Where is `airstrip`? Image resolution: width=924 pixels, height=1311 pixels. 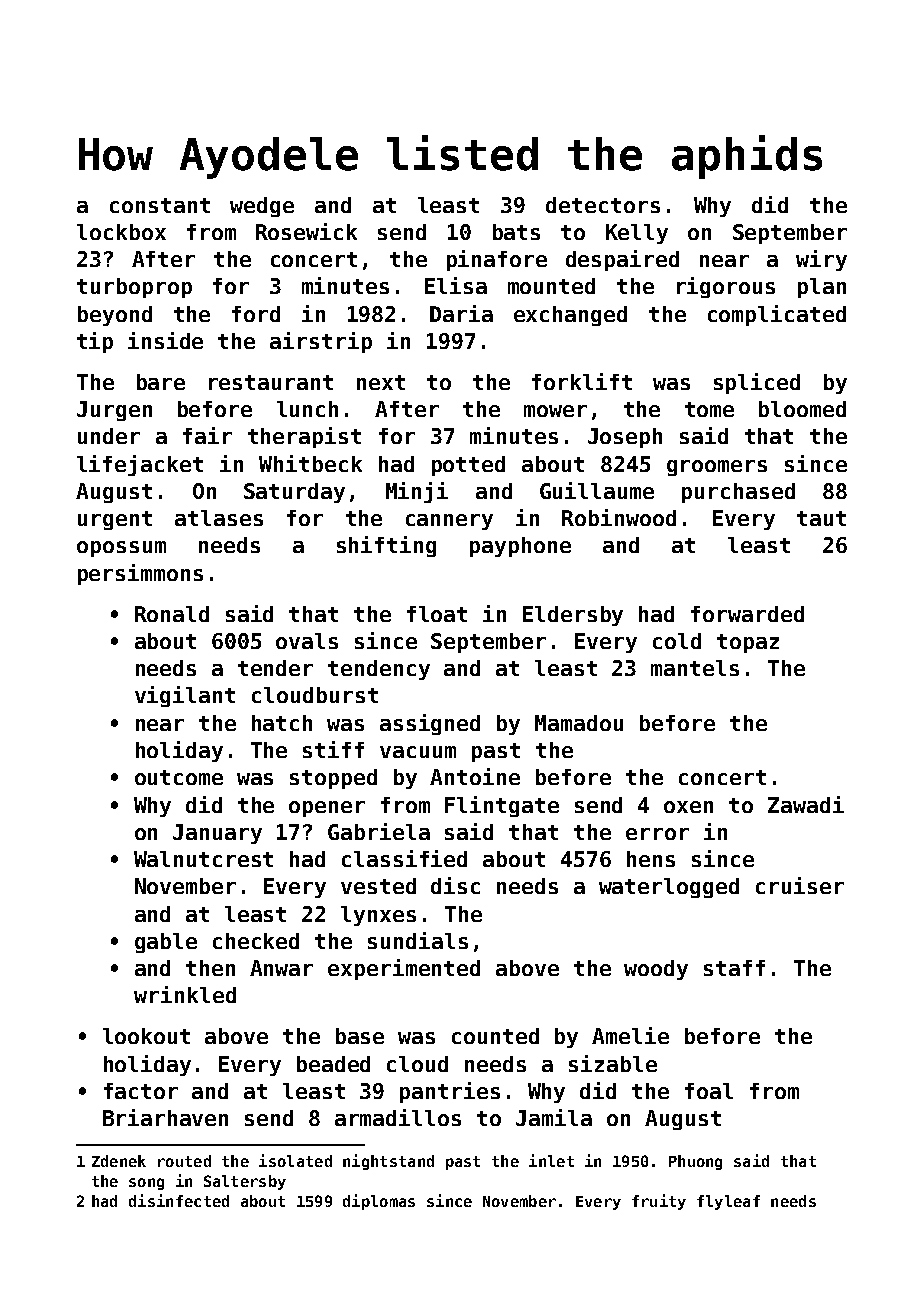 airstrip is located at coordinates (321, 342).
